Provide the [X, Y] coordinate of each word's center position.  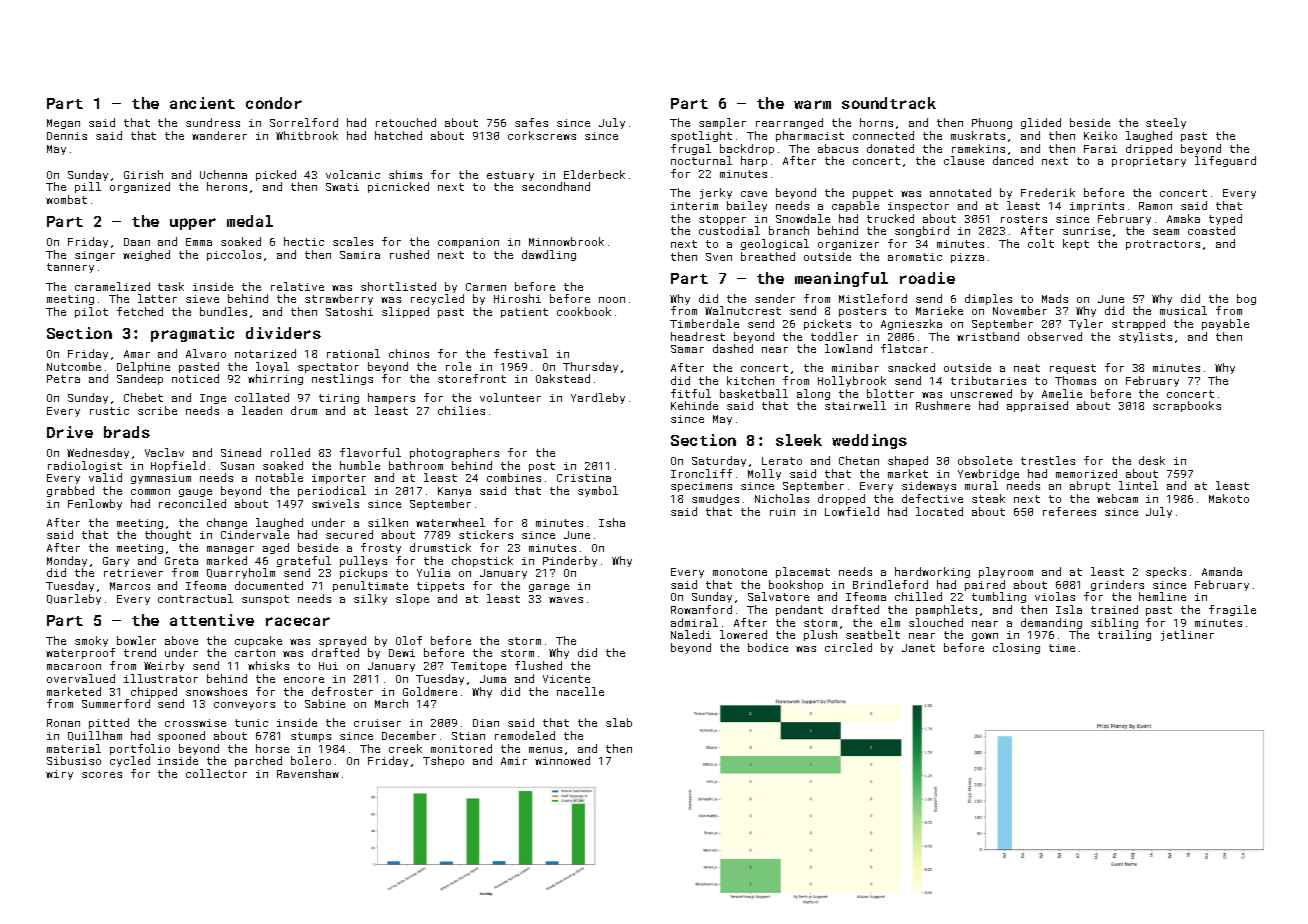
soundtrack [889, 103]
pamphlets [946, 610]
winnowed [562, 760]
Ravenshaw [308, 773]
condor [274, 103]
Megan [63, 124]
